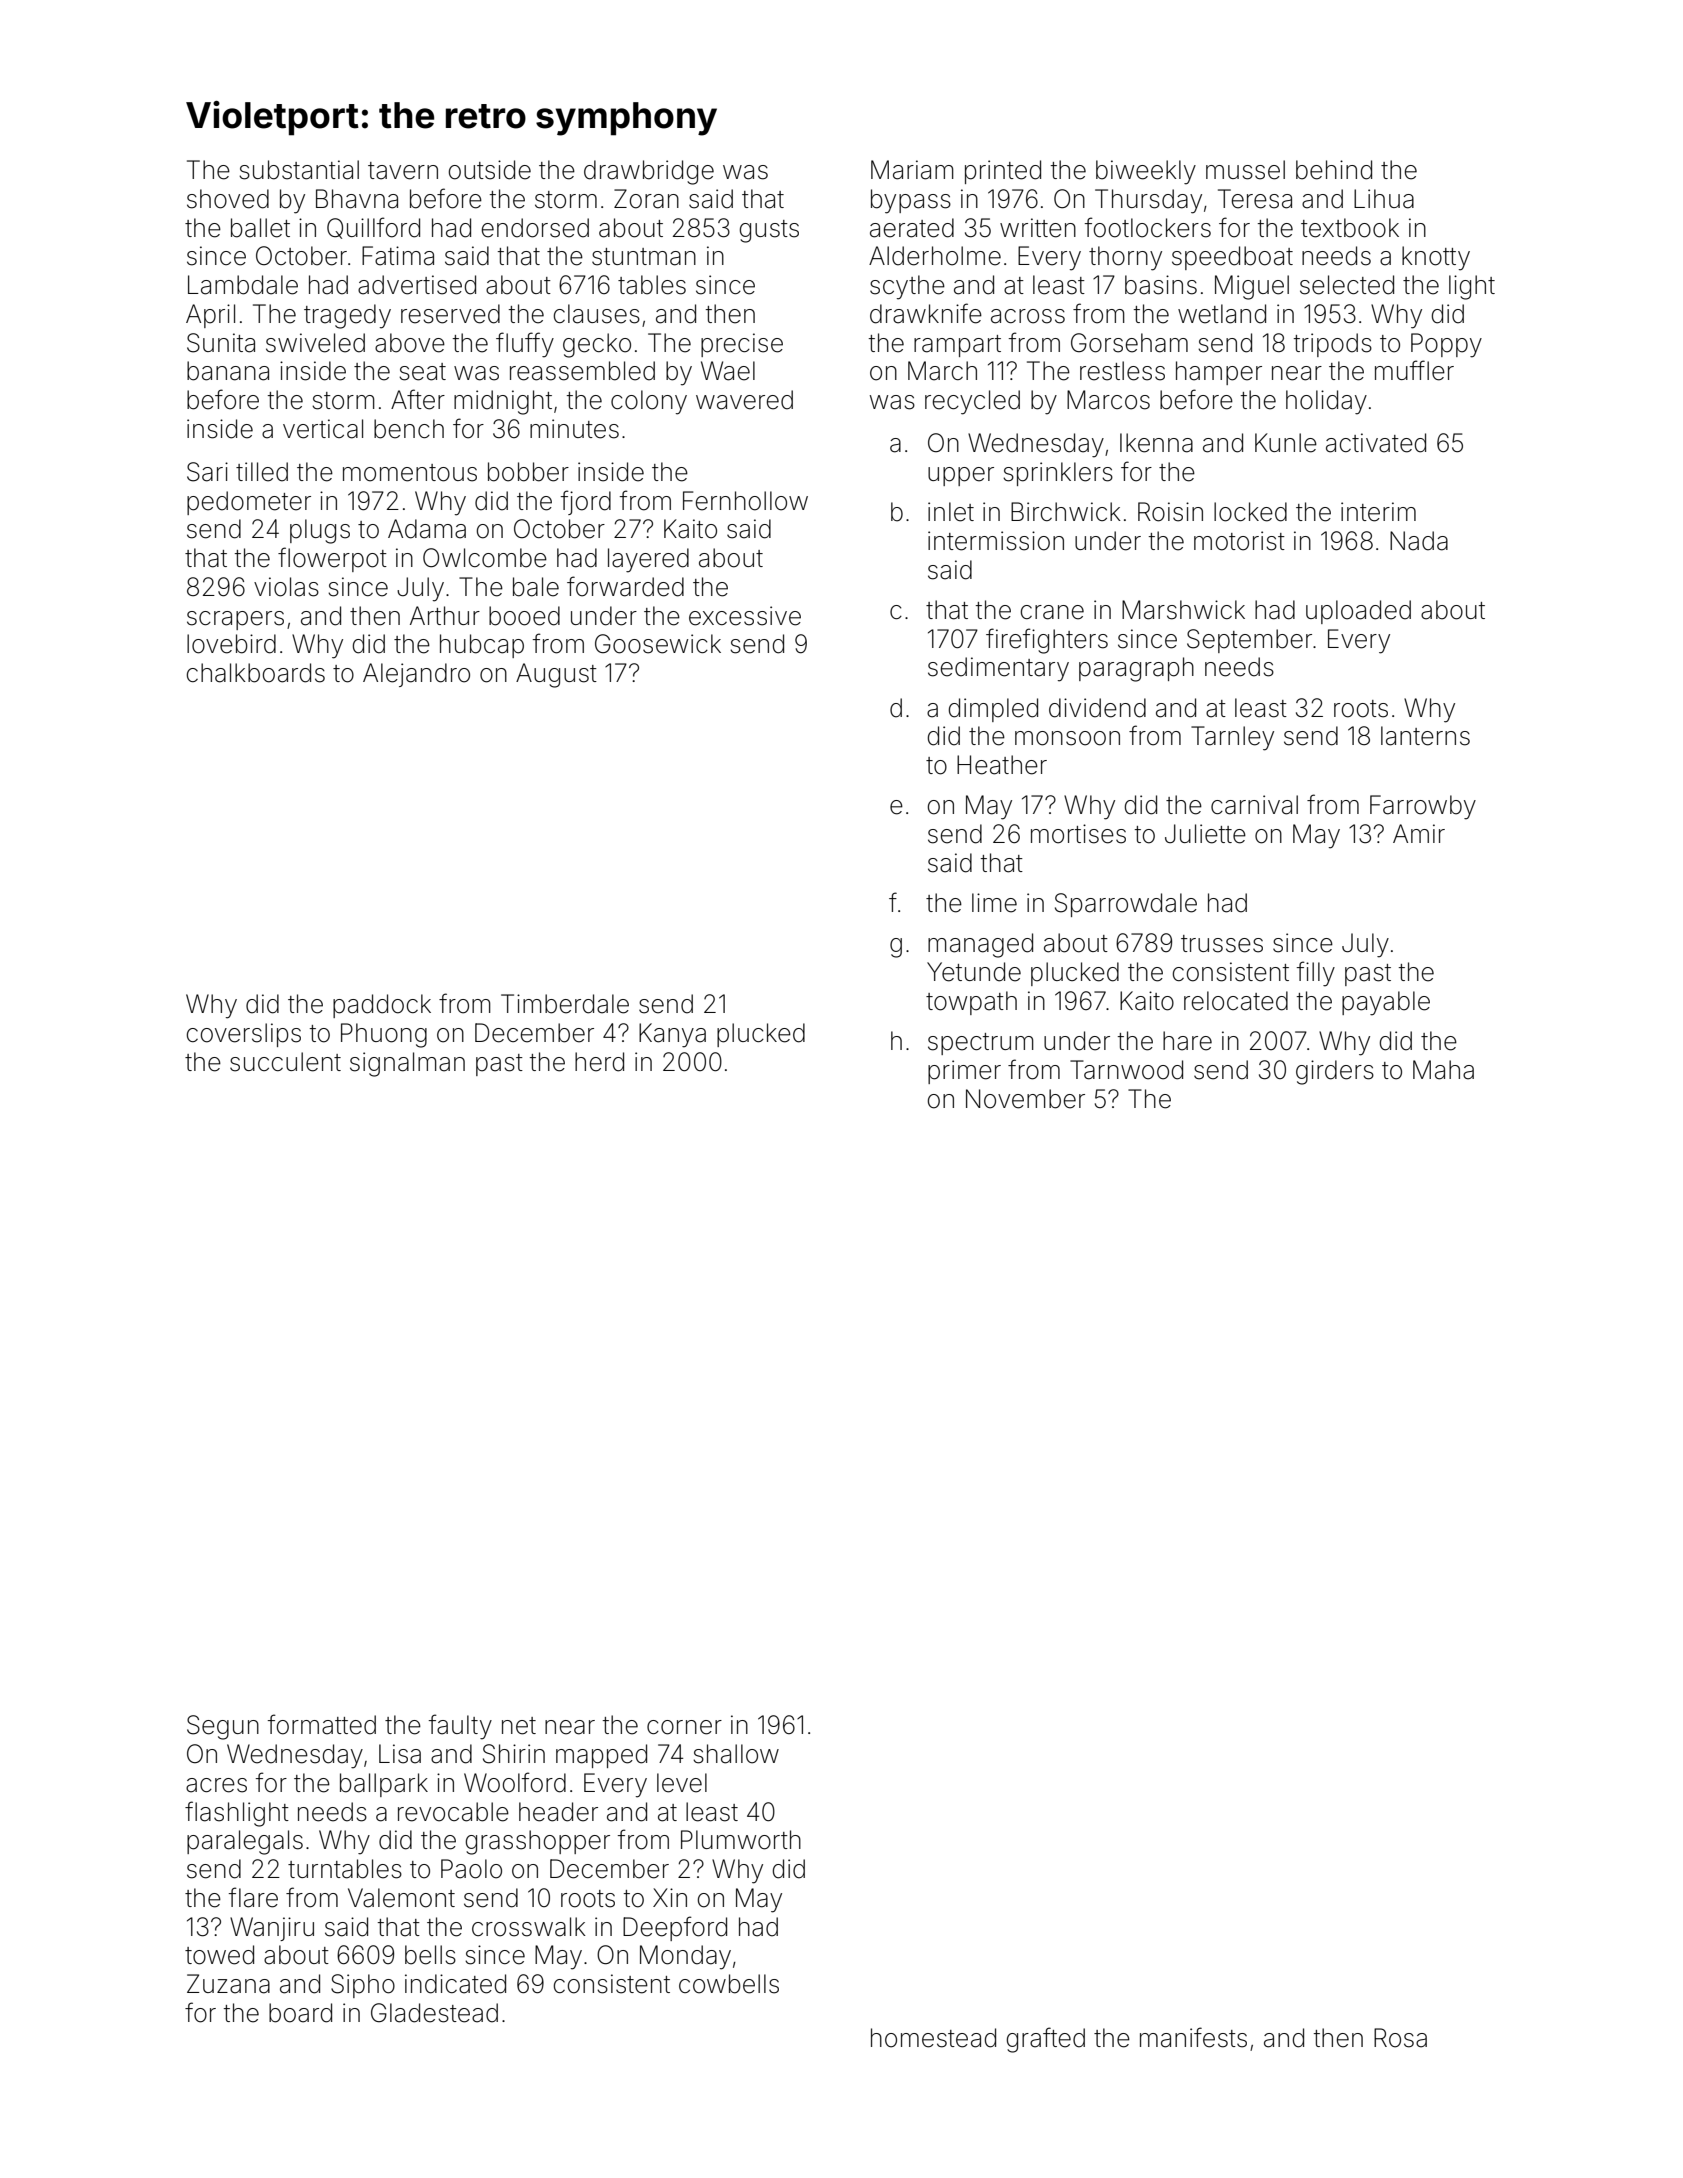 The image size is (1683, 2178). Describe the element at coordinates (648, 560) in the screenshot. I see `layered` at that location.
